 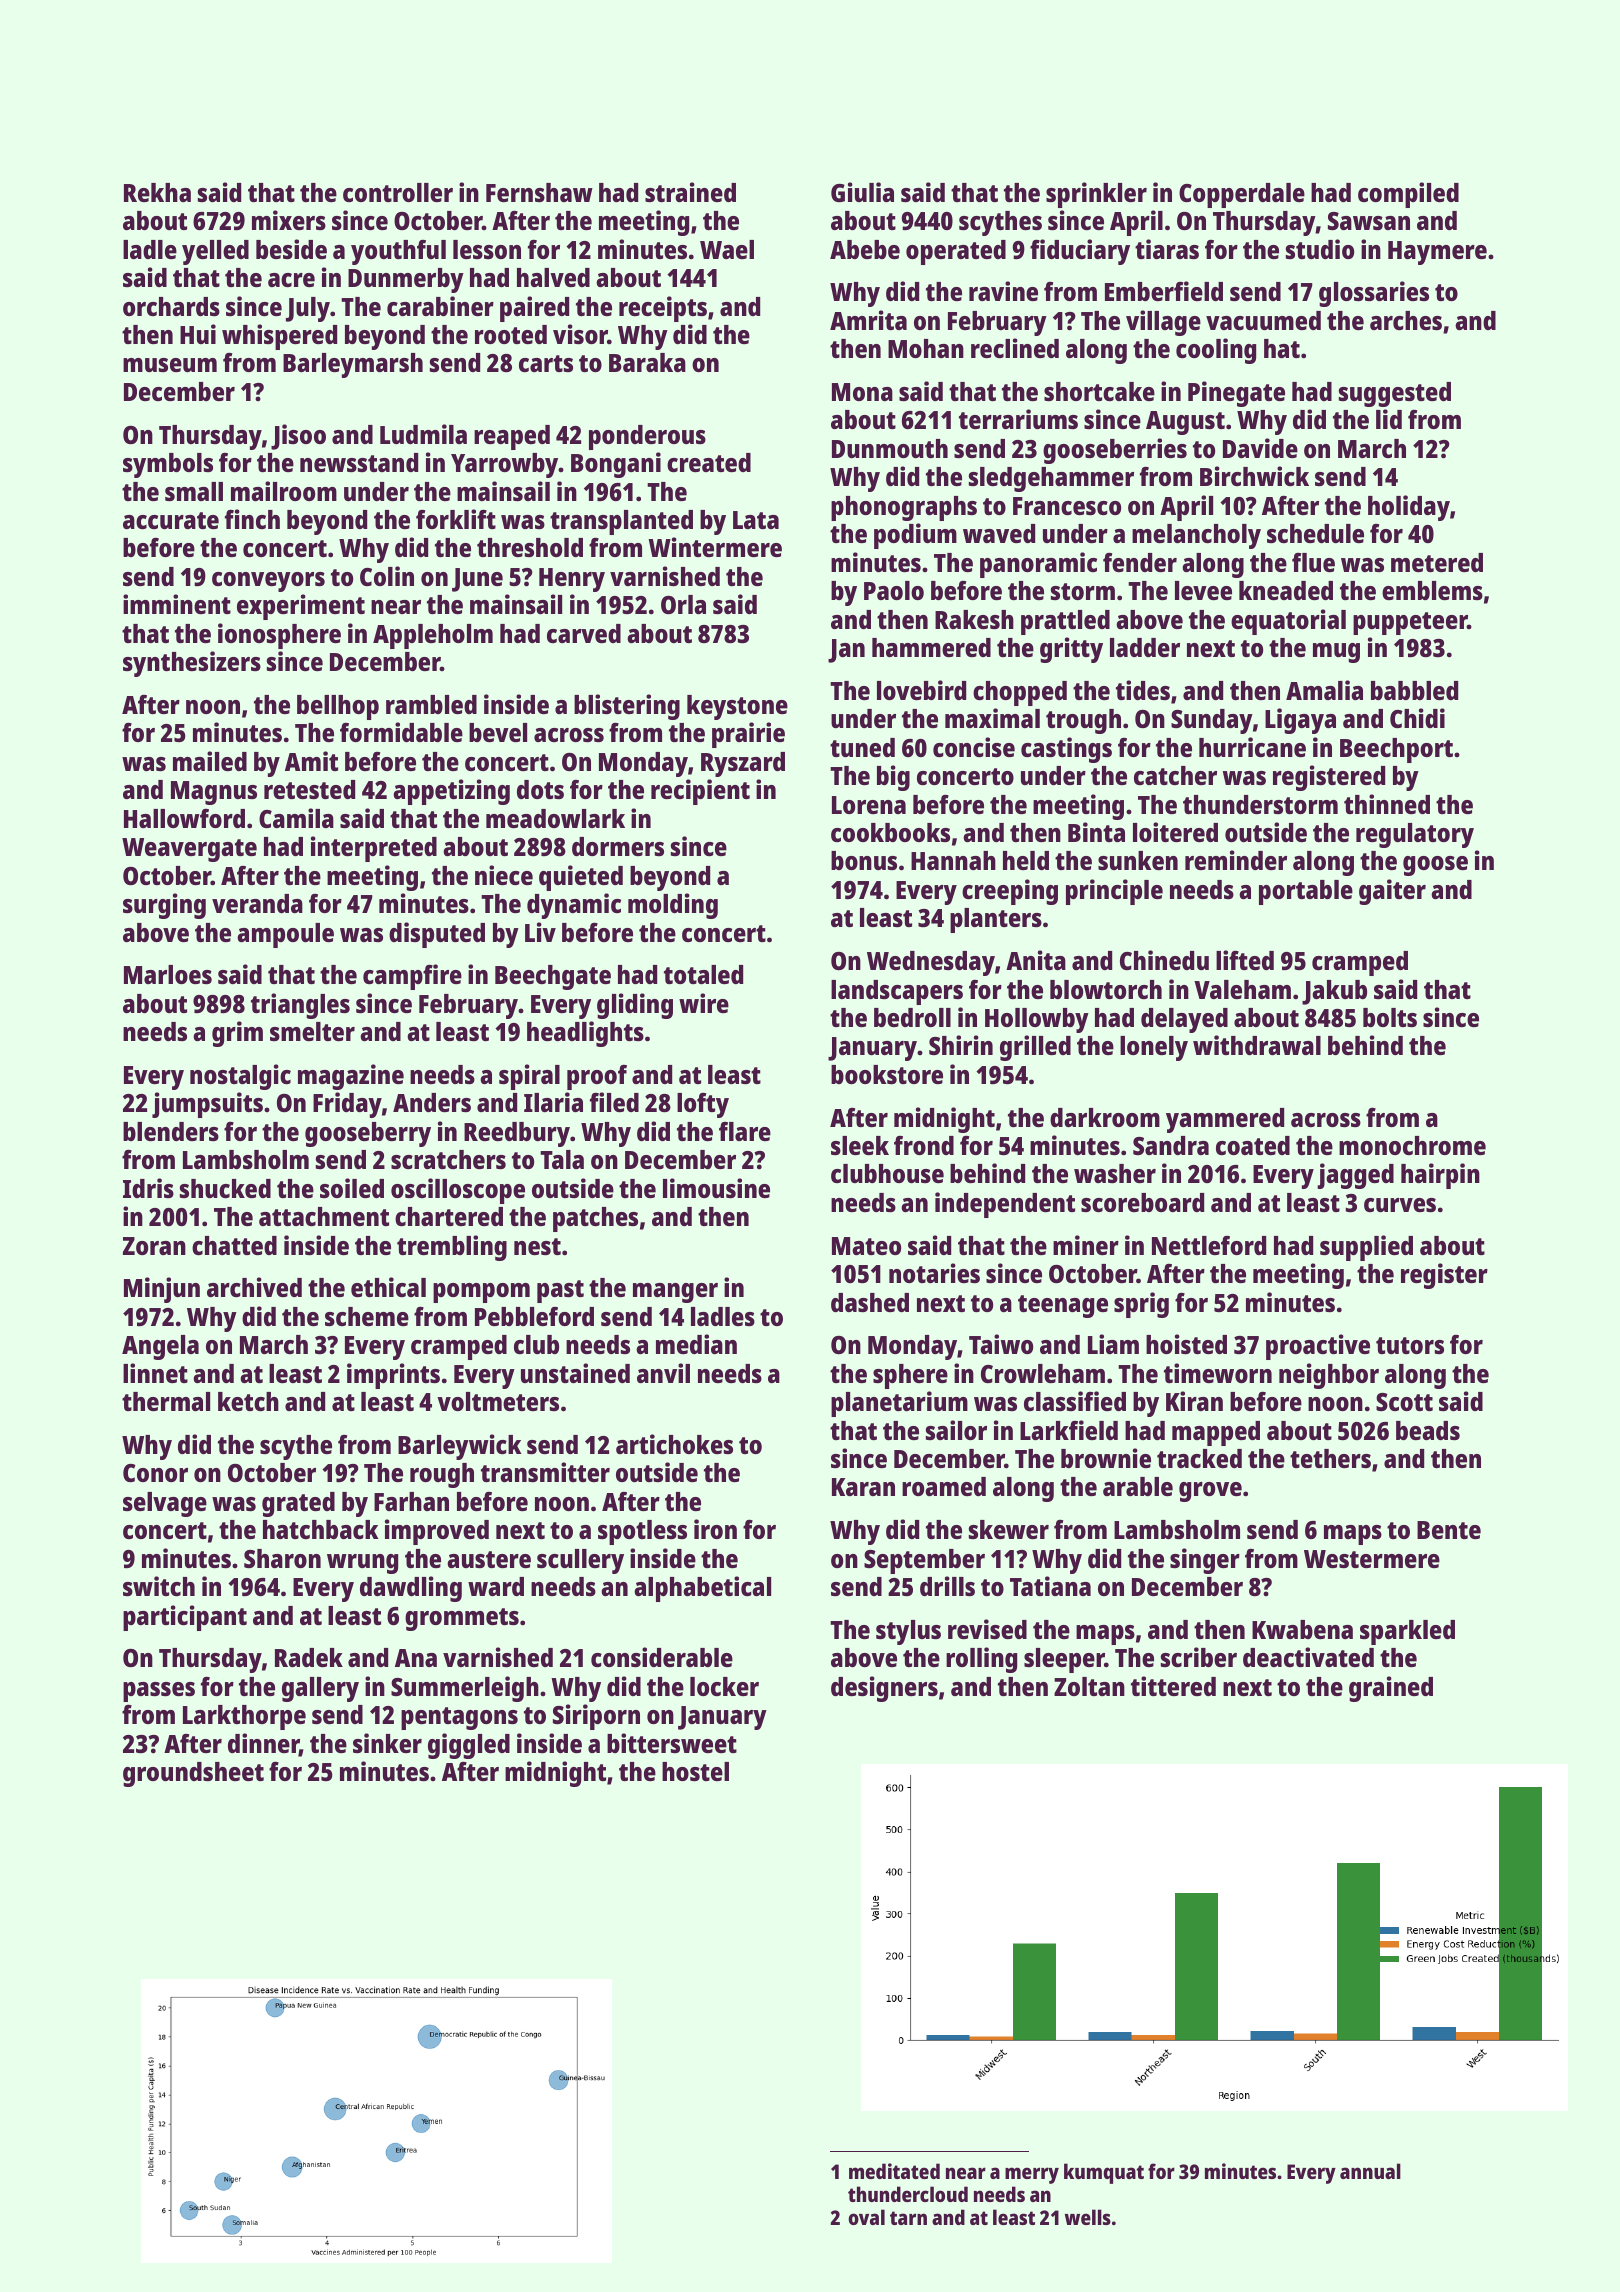 I want to click on controller, so click(x=398, y=192).
